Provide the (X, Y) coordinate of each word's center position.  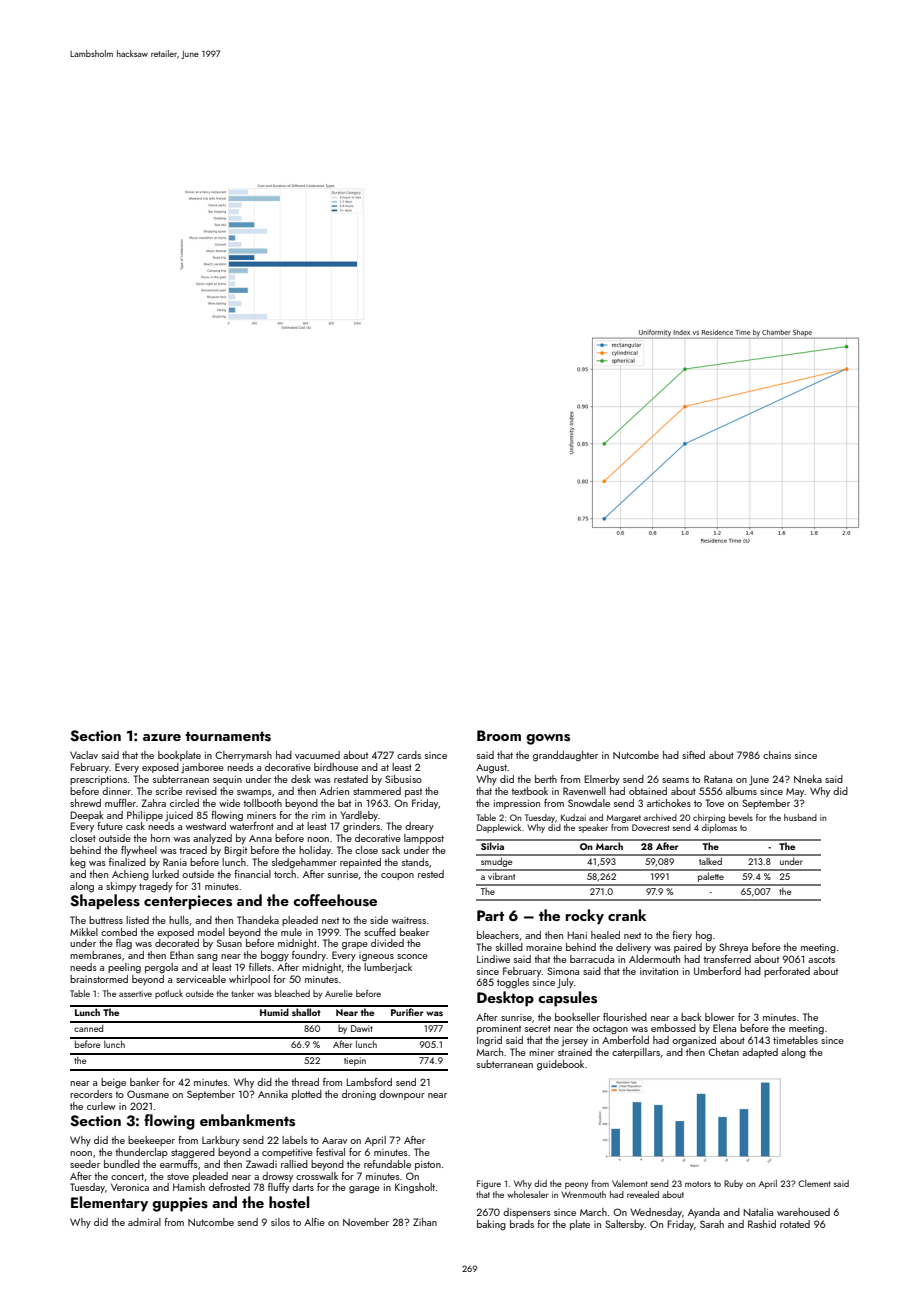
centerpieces (188, 902)
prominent (499, 1029)
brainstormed (99, 979)
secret (538, 1028)
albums (741, 791)
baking (491, 1225)
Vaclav (84, 755)
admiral (144, 1222)
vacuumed (317, 755)
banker (145, 1082)
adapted (760, 1053)
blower (720, 1017)
